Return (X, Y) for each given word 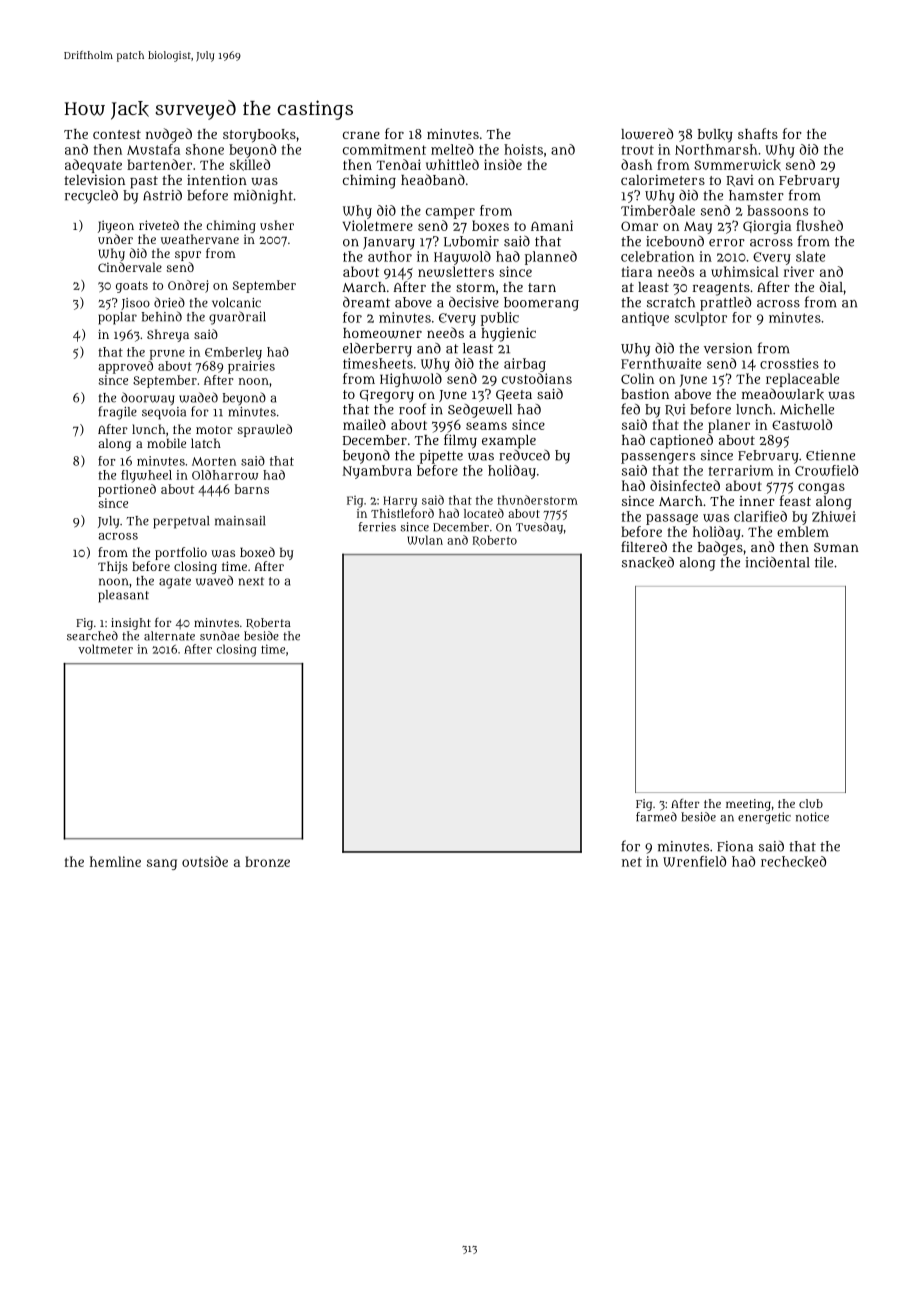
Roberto (495, 541)
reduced (524, 455)
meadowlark (783, 394)
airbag (525, 365)
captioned (681, 441)
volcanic (236, 303)
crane (361, 135)
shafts (758, 133)
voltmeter (105, 649)
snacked (648, 563)
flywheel (146, 476)
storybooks (259, 136)
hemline (115, 861)
